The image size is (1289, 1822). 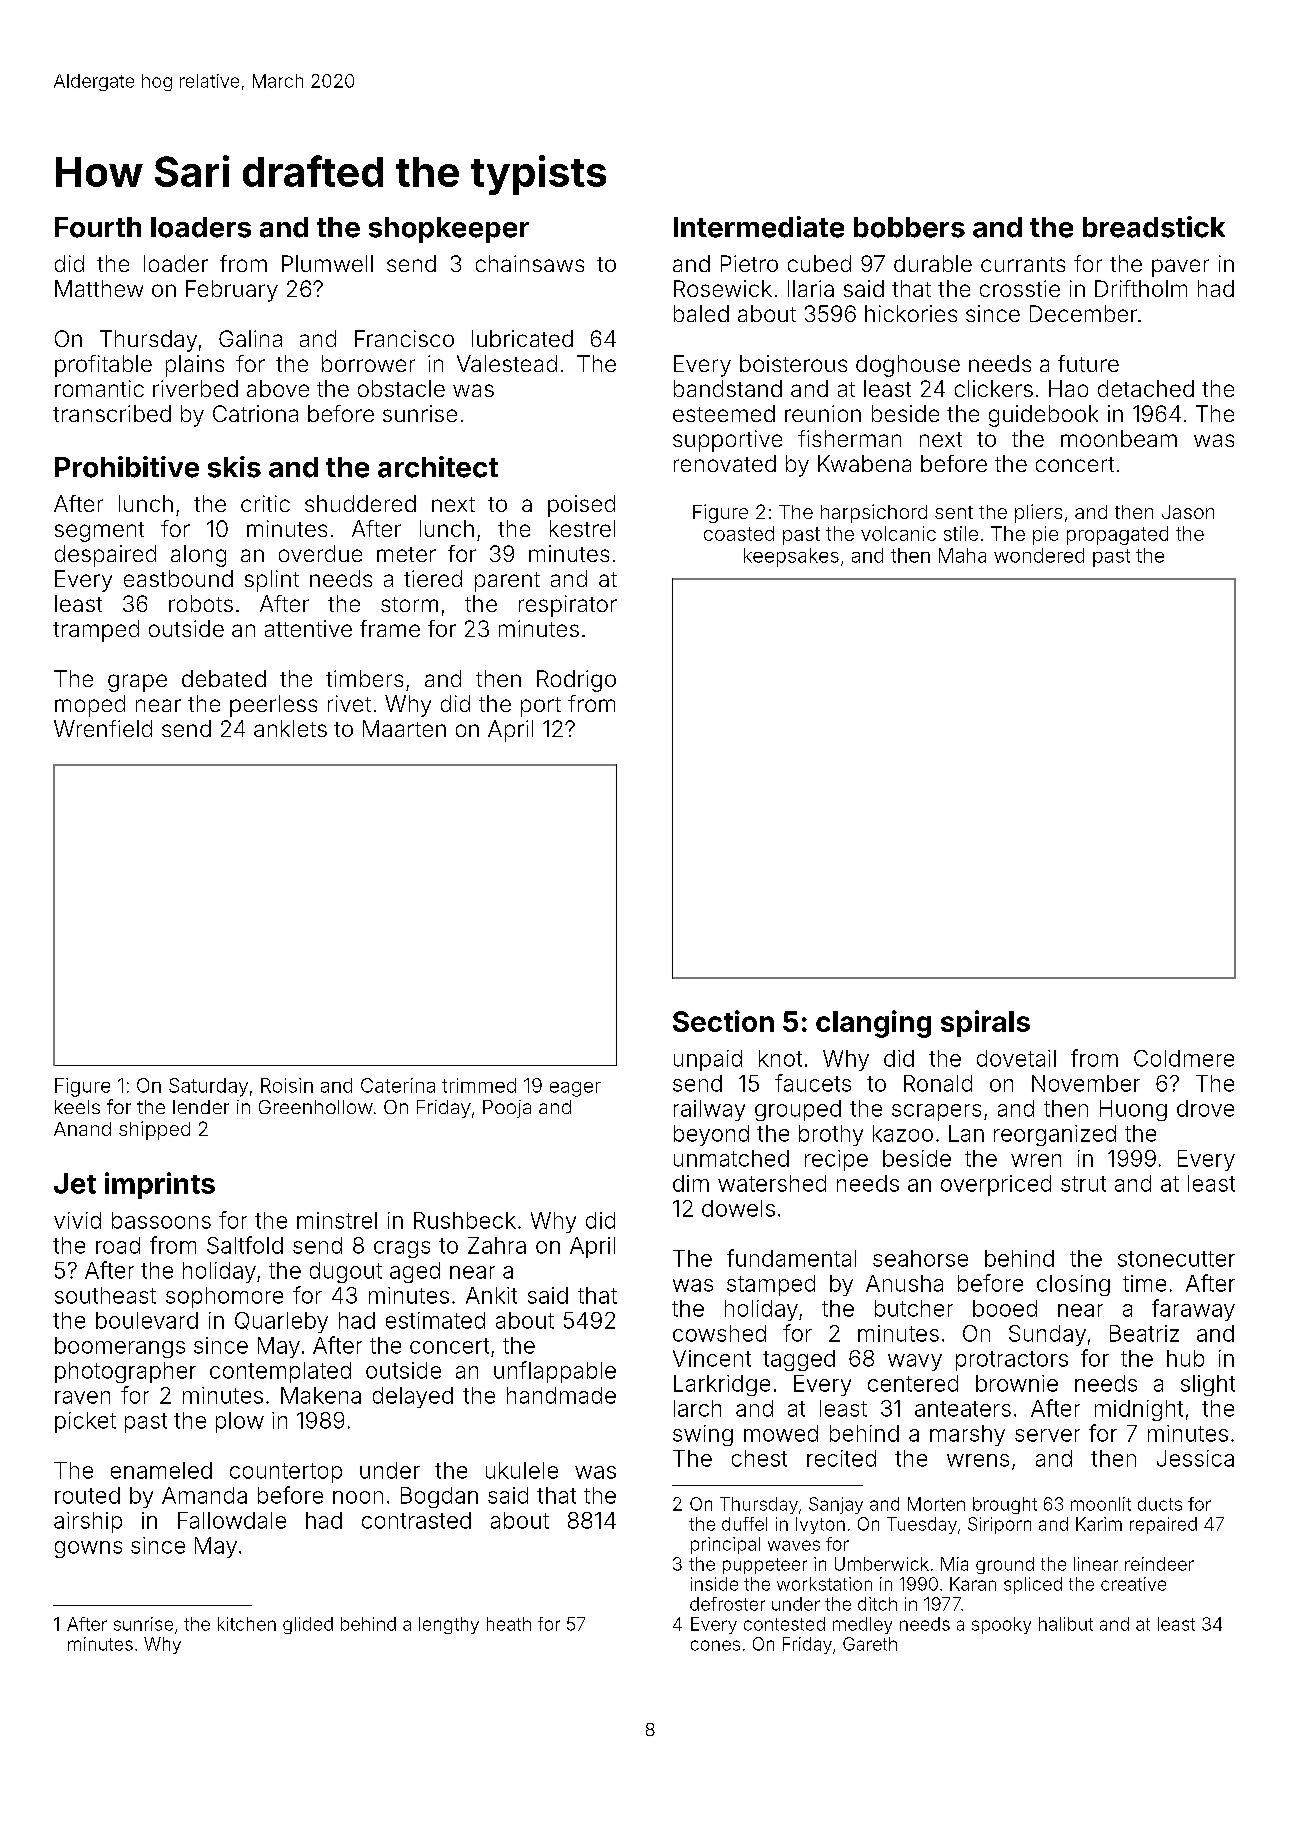 What do you see at coordinates (509, 1624) in the screenshot?
I see `heath` at bounding box center [509, 1624].
